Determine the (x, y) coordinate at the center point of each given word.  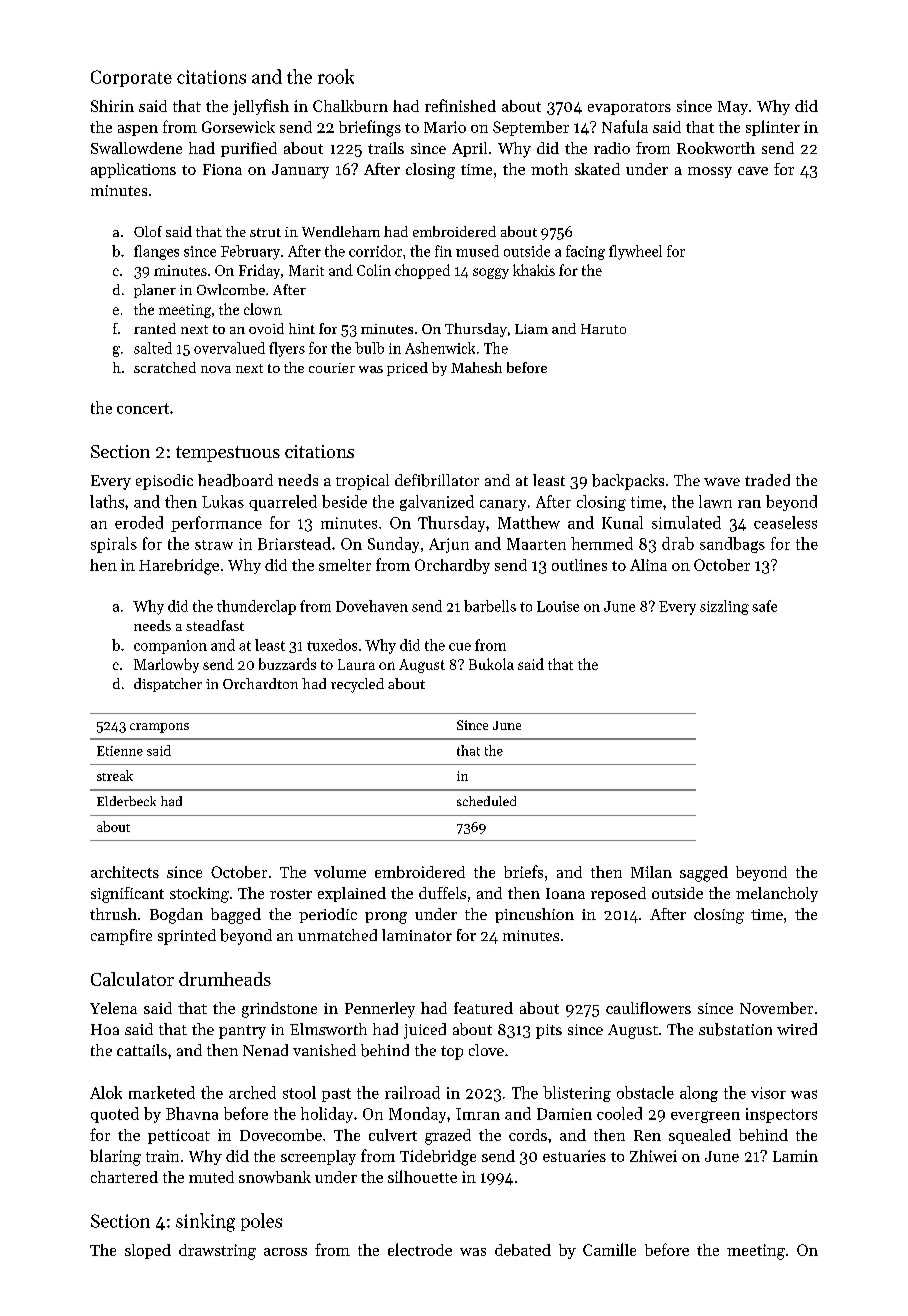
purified (249, 149)
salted (153, 348)
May (733, 108)
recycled (357, 685)
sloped (148, 1251)
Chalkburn (350, 106)
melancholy (777, 894)
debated (523, 1250)
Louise (558, 606)
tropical (362, 482)
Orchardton (260, 683)
